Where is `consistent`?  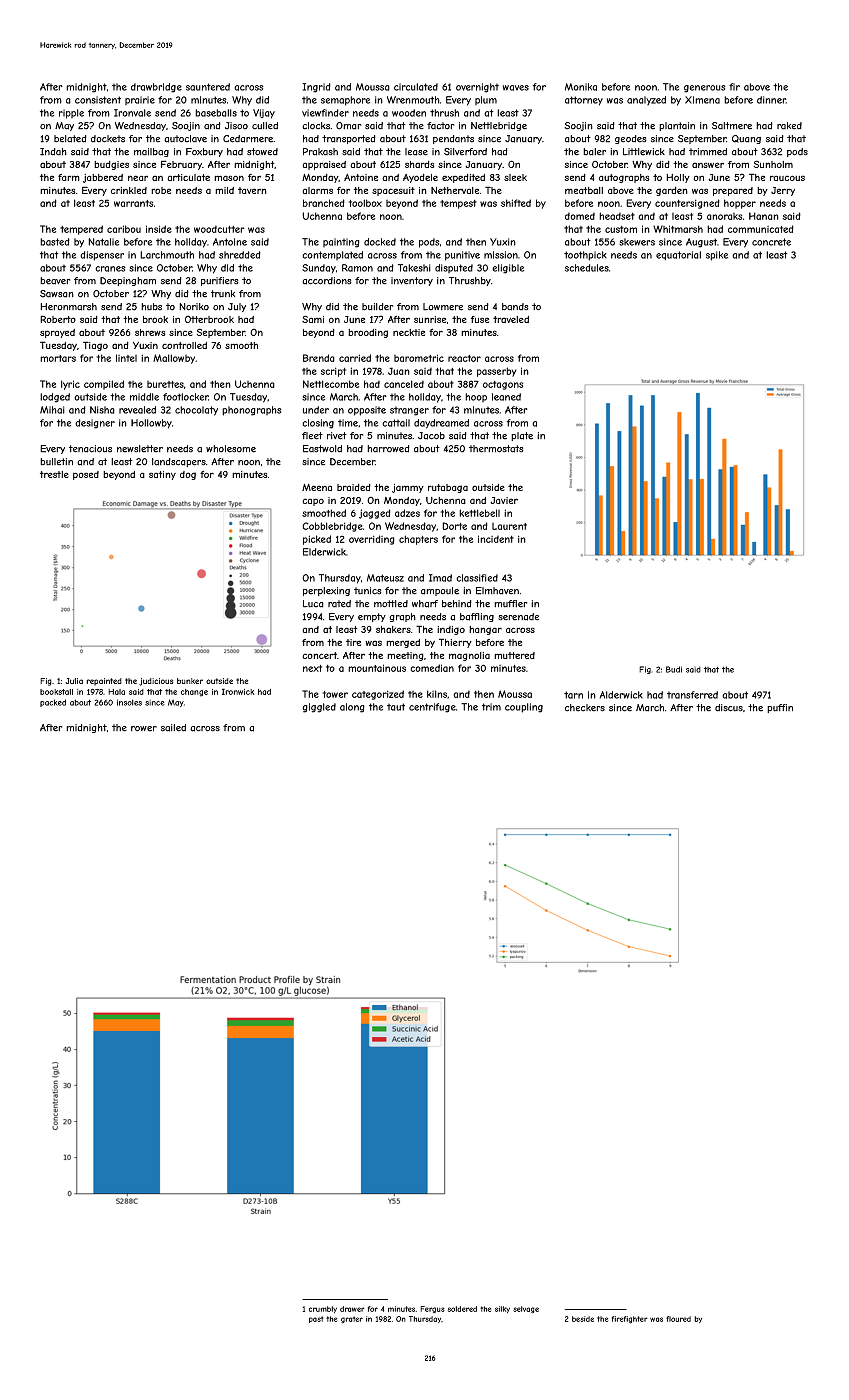
consistent is located at coordinates (98, 100).
